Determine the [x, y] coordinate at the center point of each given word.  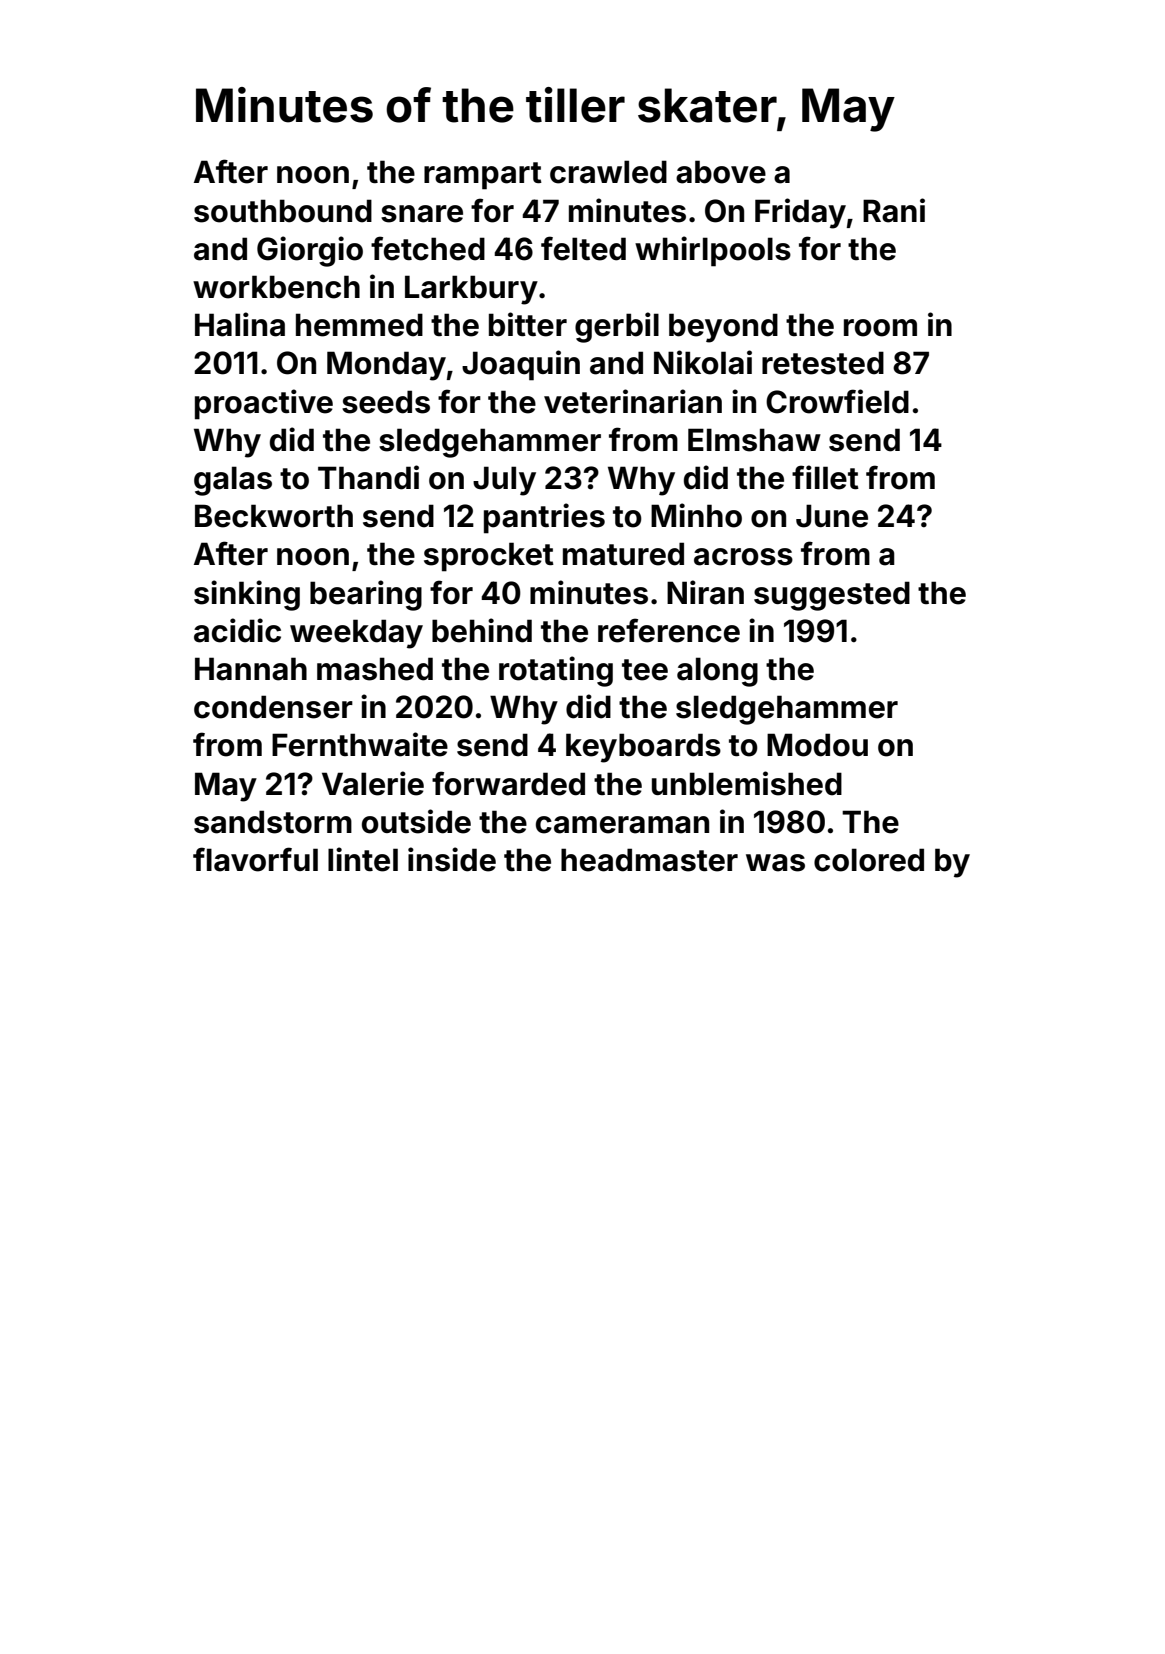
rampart [483, 176]
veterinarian [633, 401]
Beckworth [274, 516]
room [880, 328]
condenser [273, 707]
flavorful [255, 859]
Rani [894, 210]
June [832, 516]
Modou [817, 745]
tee [645, 670]
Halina [240, 324]
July [504, 481]
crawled [608, 172]
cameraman [622, 825]
